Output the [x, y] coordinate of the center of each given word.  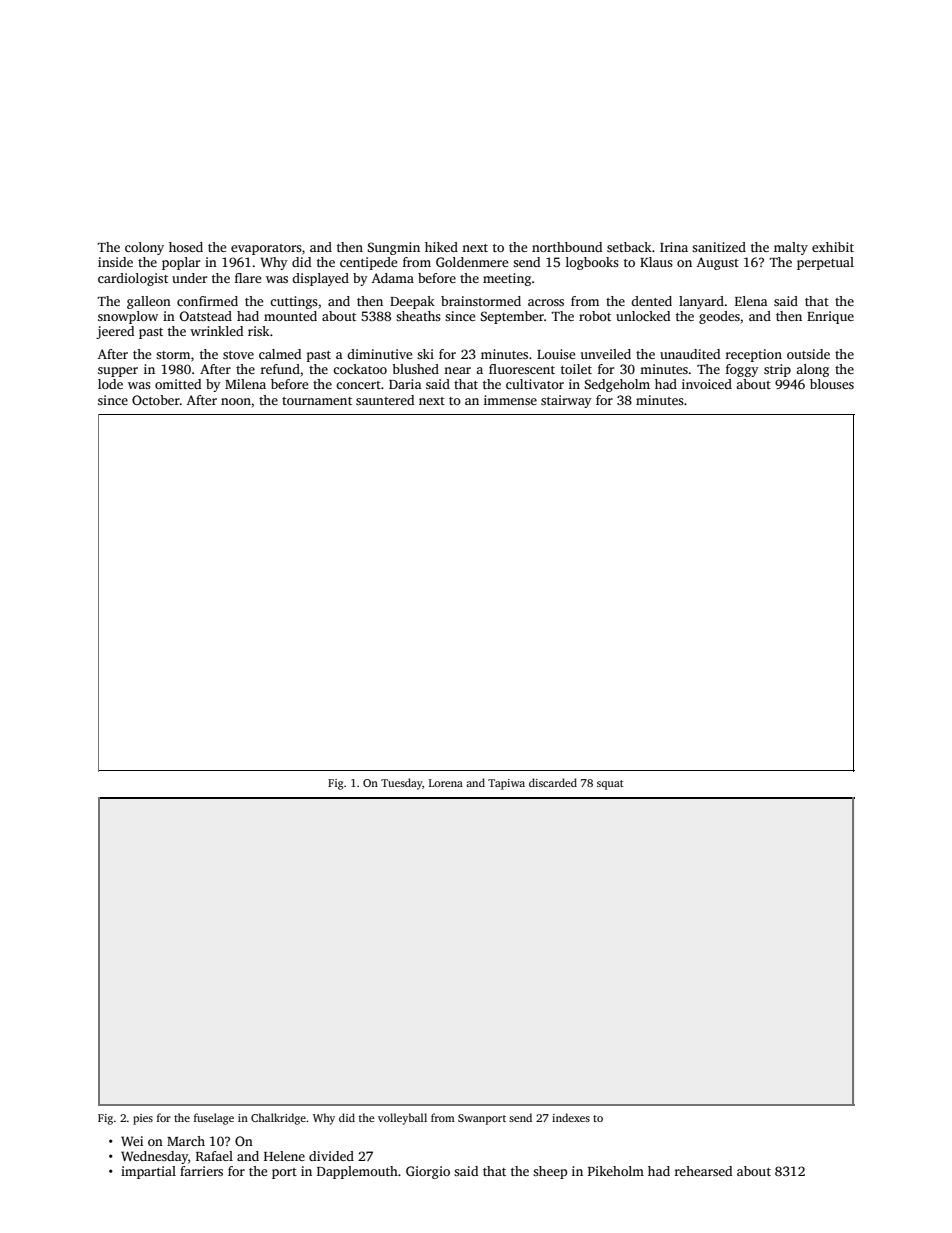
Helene [284, 1156]
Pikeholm [616, 1171]
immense [510, 400]
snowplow [128, 317]
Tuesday [402, 784]
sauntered [385, 400]
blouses [832, 384]
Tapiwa [506, 784]
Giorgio [428, 1172]
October [156, 400]
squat [610, 785]
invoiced [707, 384]
